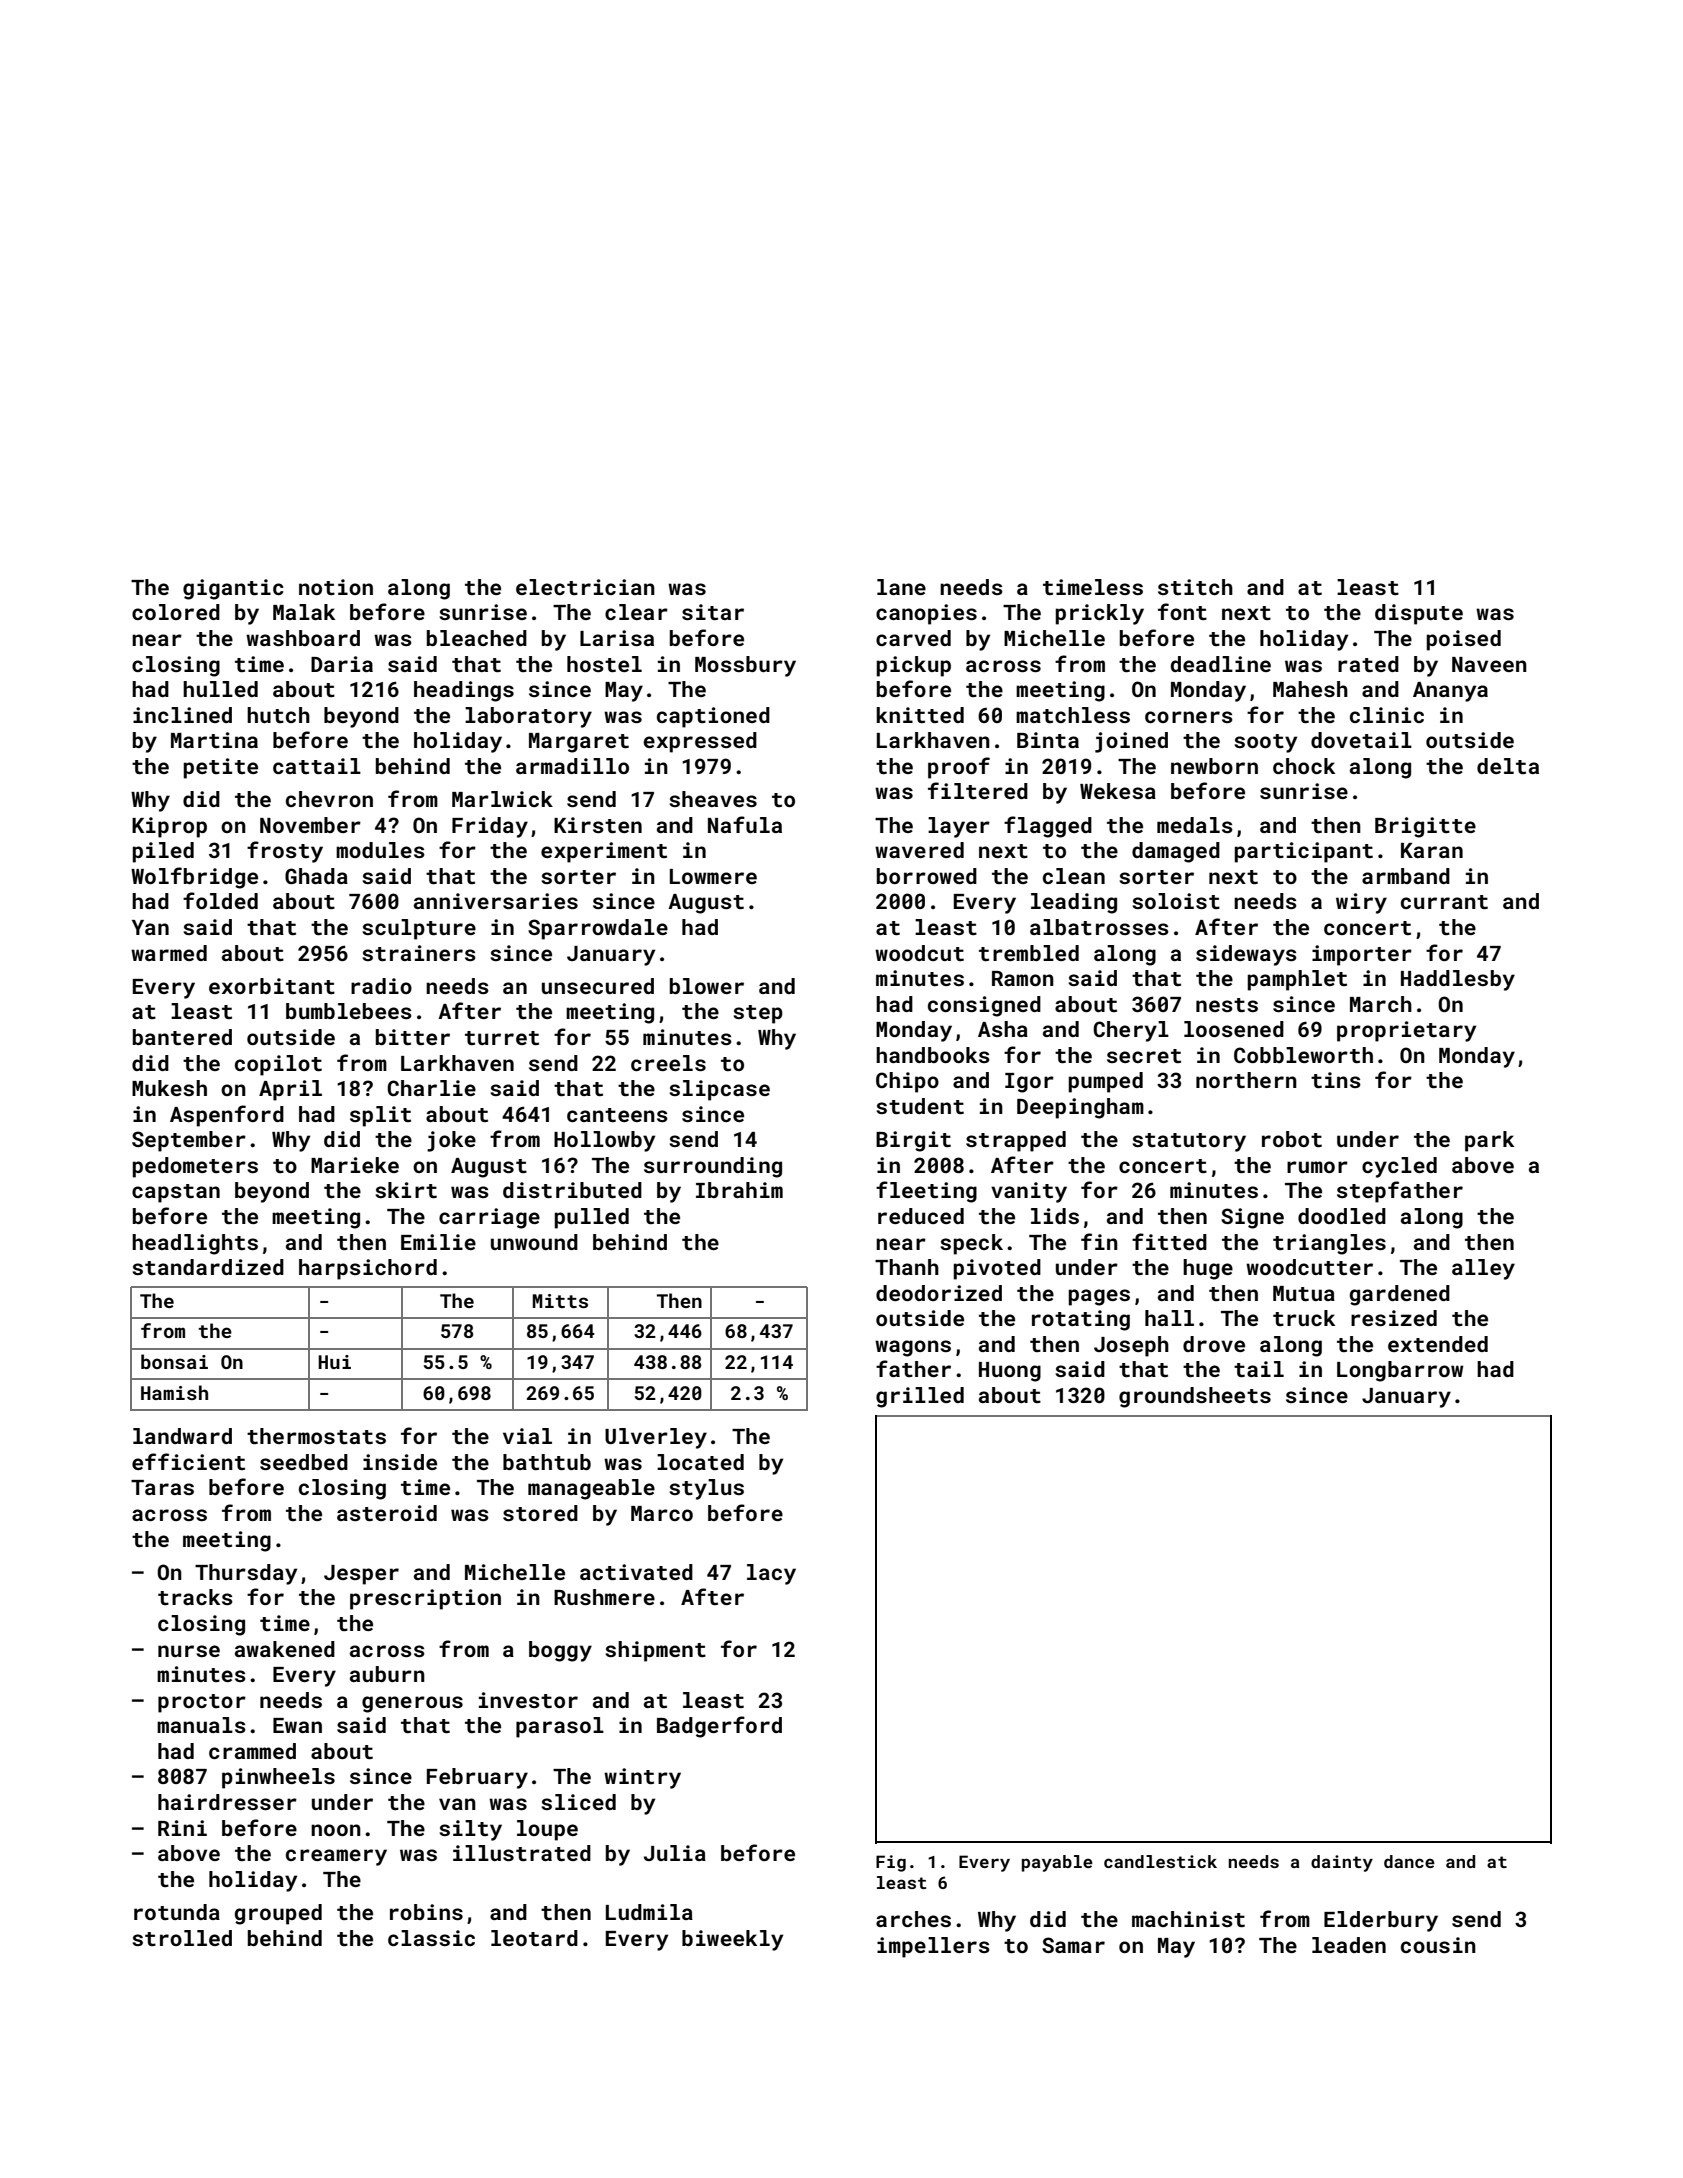 The width and height of the screenshot is (1683, 2178). What do you see at coordinates (182, 1938) in the screenshot?
I see `strolled` at bounding box center [182, 1938].
